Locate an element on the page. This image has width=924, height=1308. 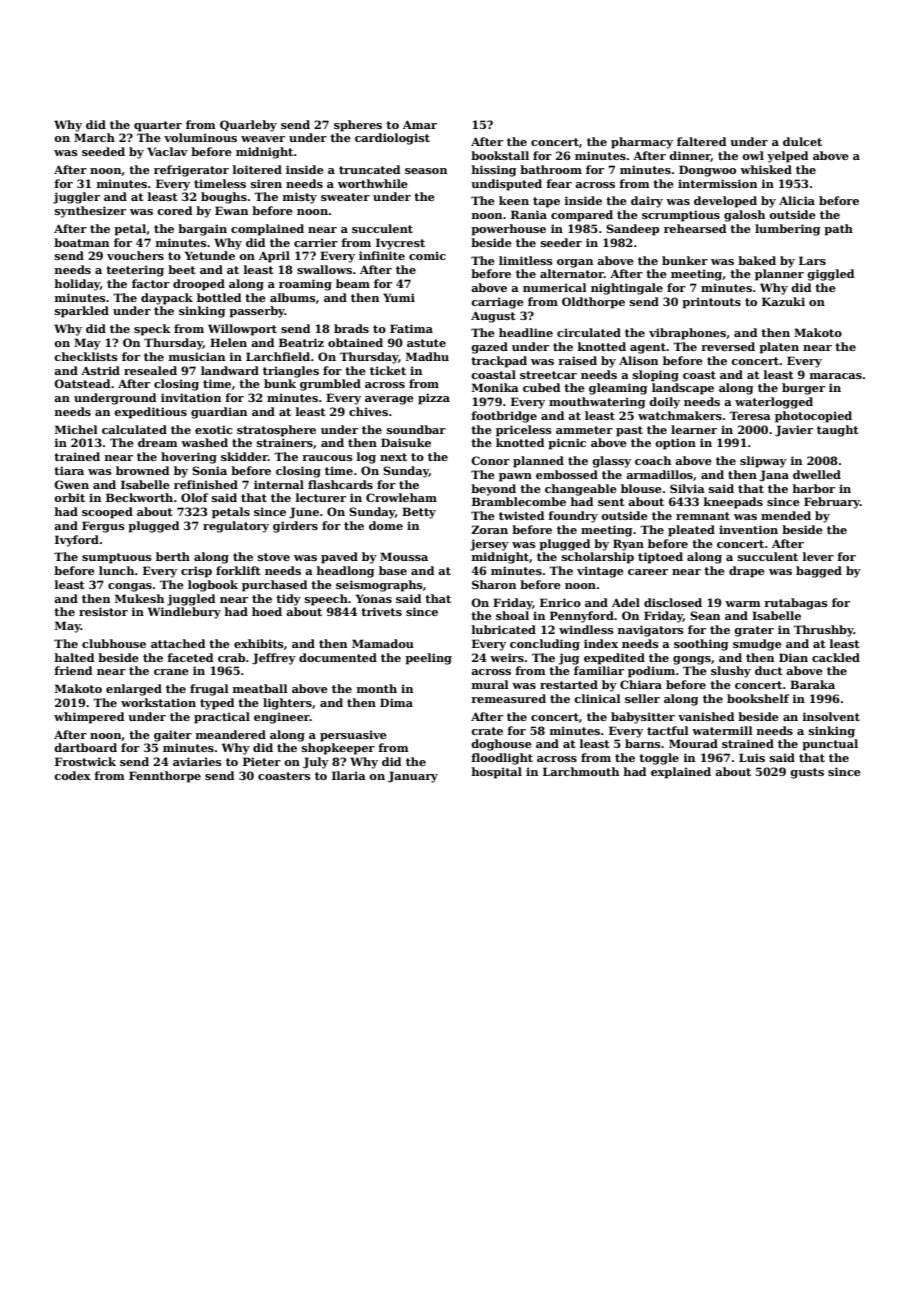
pleated is located at coordinates (691, 531).
